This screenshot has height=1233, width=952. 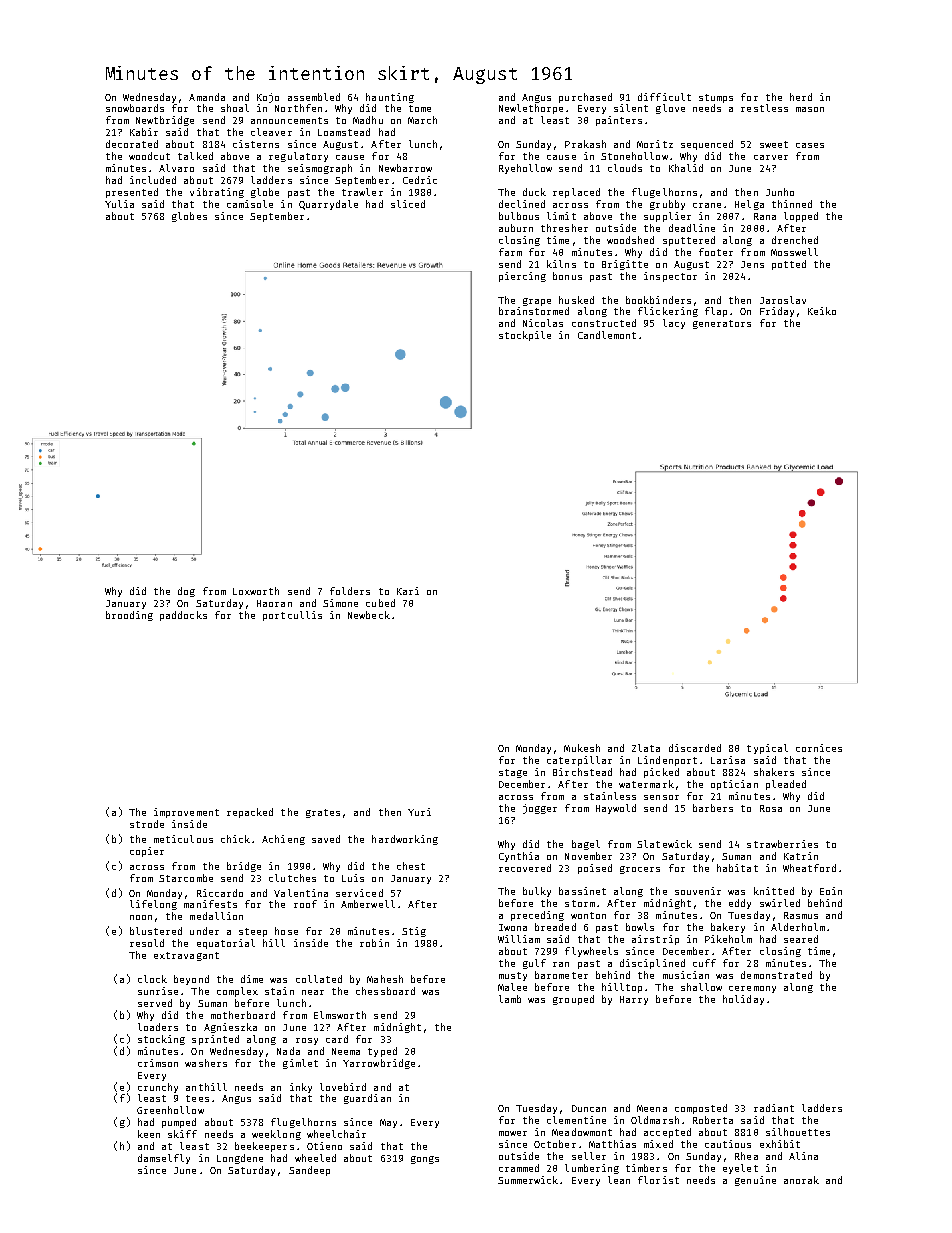 What do you see at coordinates (250, 813) in the screenshot?
I see `repacked` at bounding box center [250, 813].
